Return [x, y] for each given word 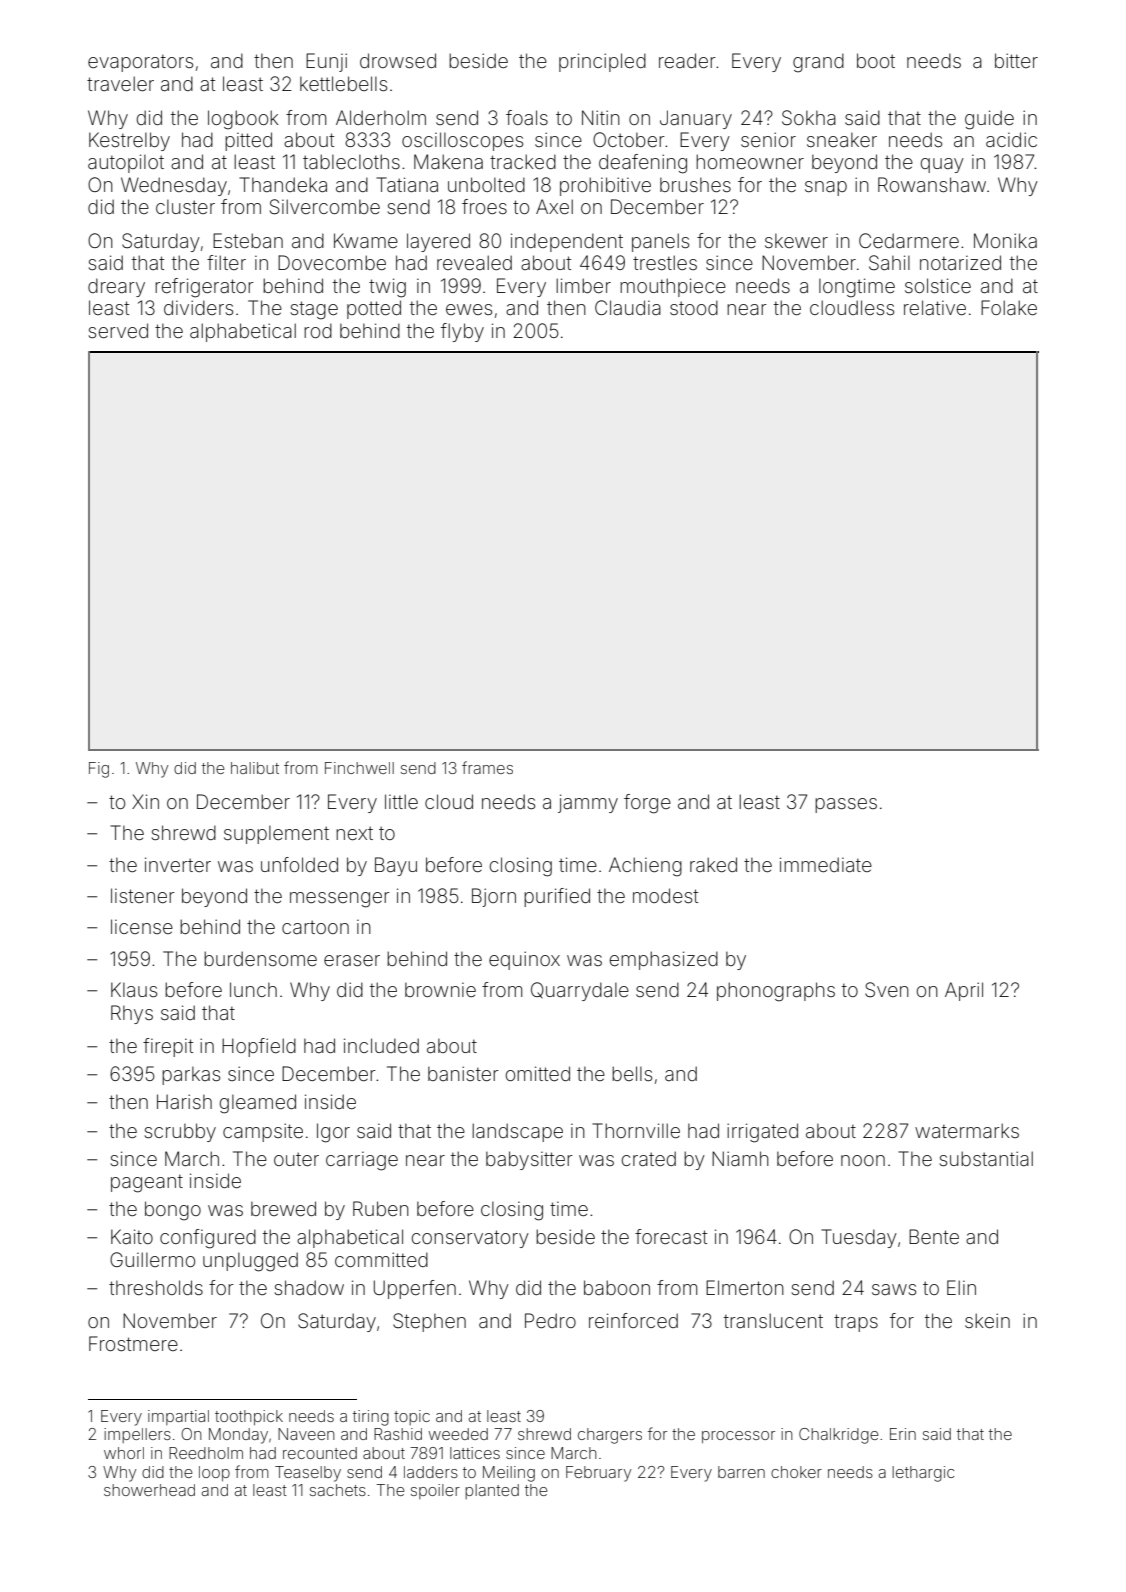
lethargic [923, 1474]
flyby [462, 332]
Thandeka [283, 184]
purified [557, 897]
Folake [1009, 307]
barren [741, 1472]
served [118, 330]
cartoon [315, 927]
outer [296, 1159]
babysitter [529, 1160]
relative [935, 307]
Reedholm [206, 1453]
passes [846, 805]
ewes [469, 309]
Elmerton [745, 1287]
